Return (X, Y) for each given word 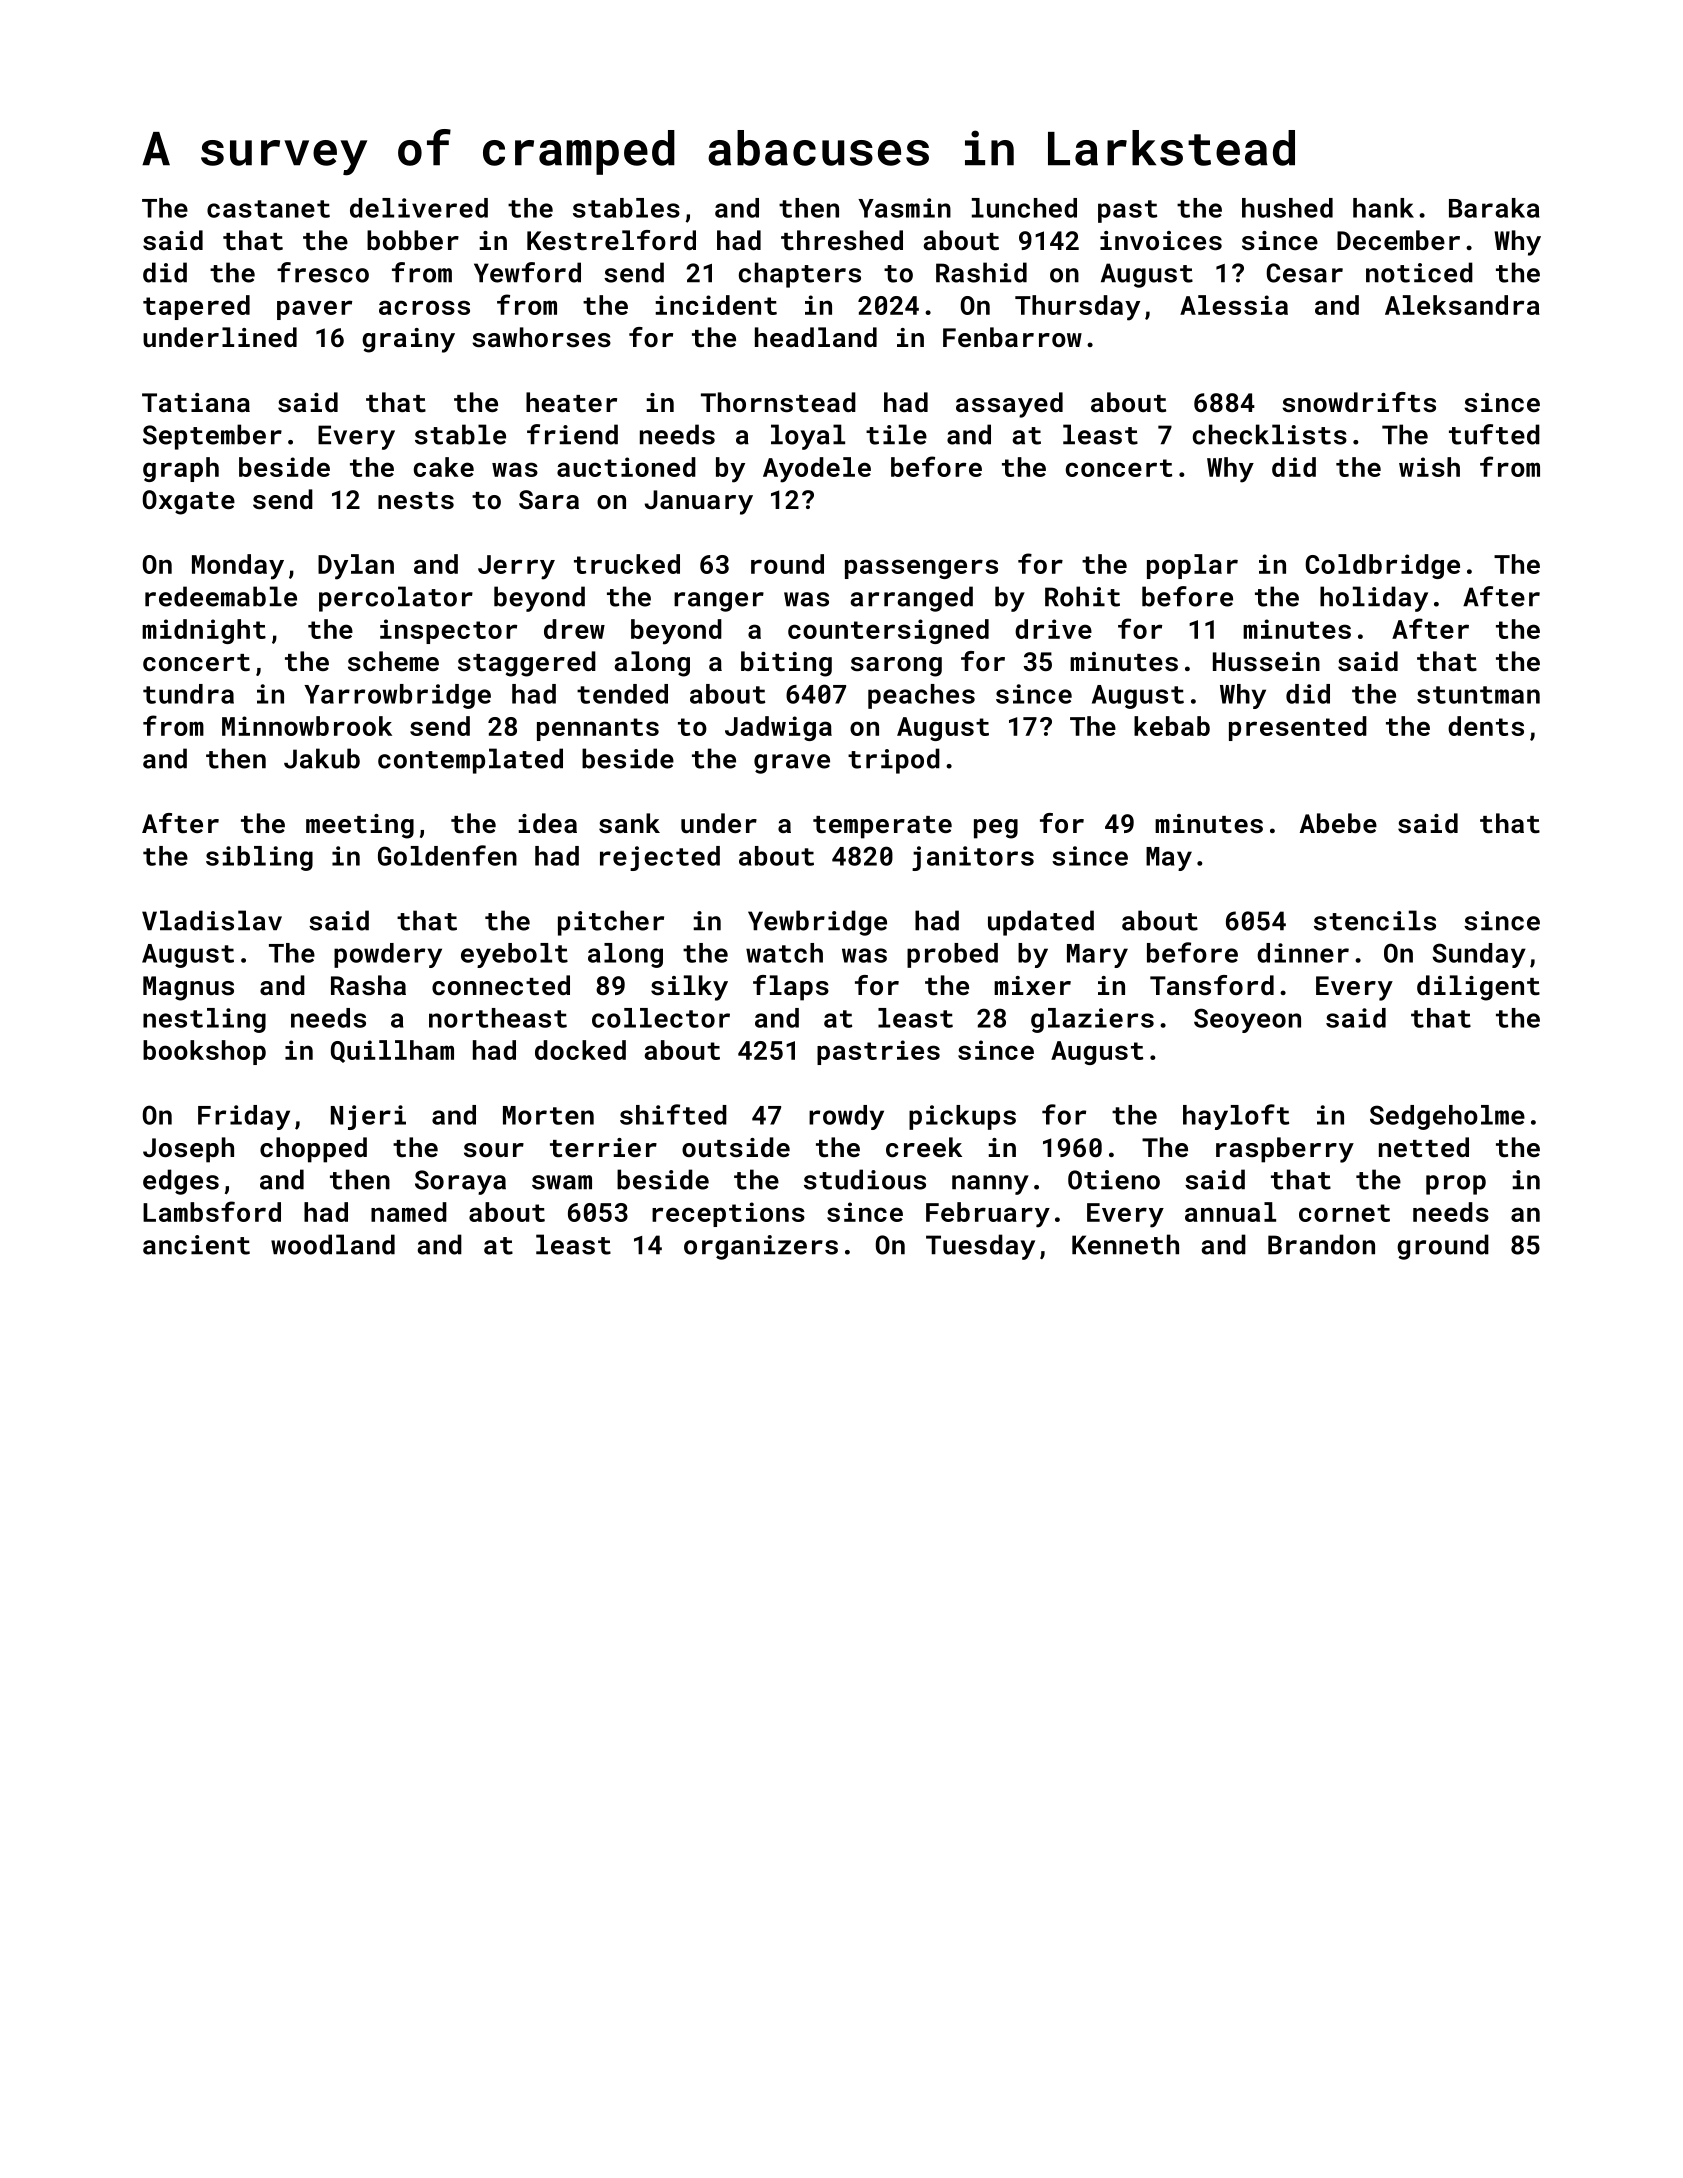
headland (816, 337)
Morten (548, 1115)
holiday (1374, 599)
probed (952, 955)
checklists (1270, 434)
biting (786, 664)
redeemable (221, 596)
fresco (323, 272)
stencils (1375, 920)
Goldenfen (447, 855)
